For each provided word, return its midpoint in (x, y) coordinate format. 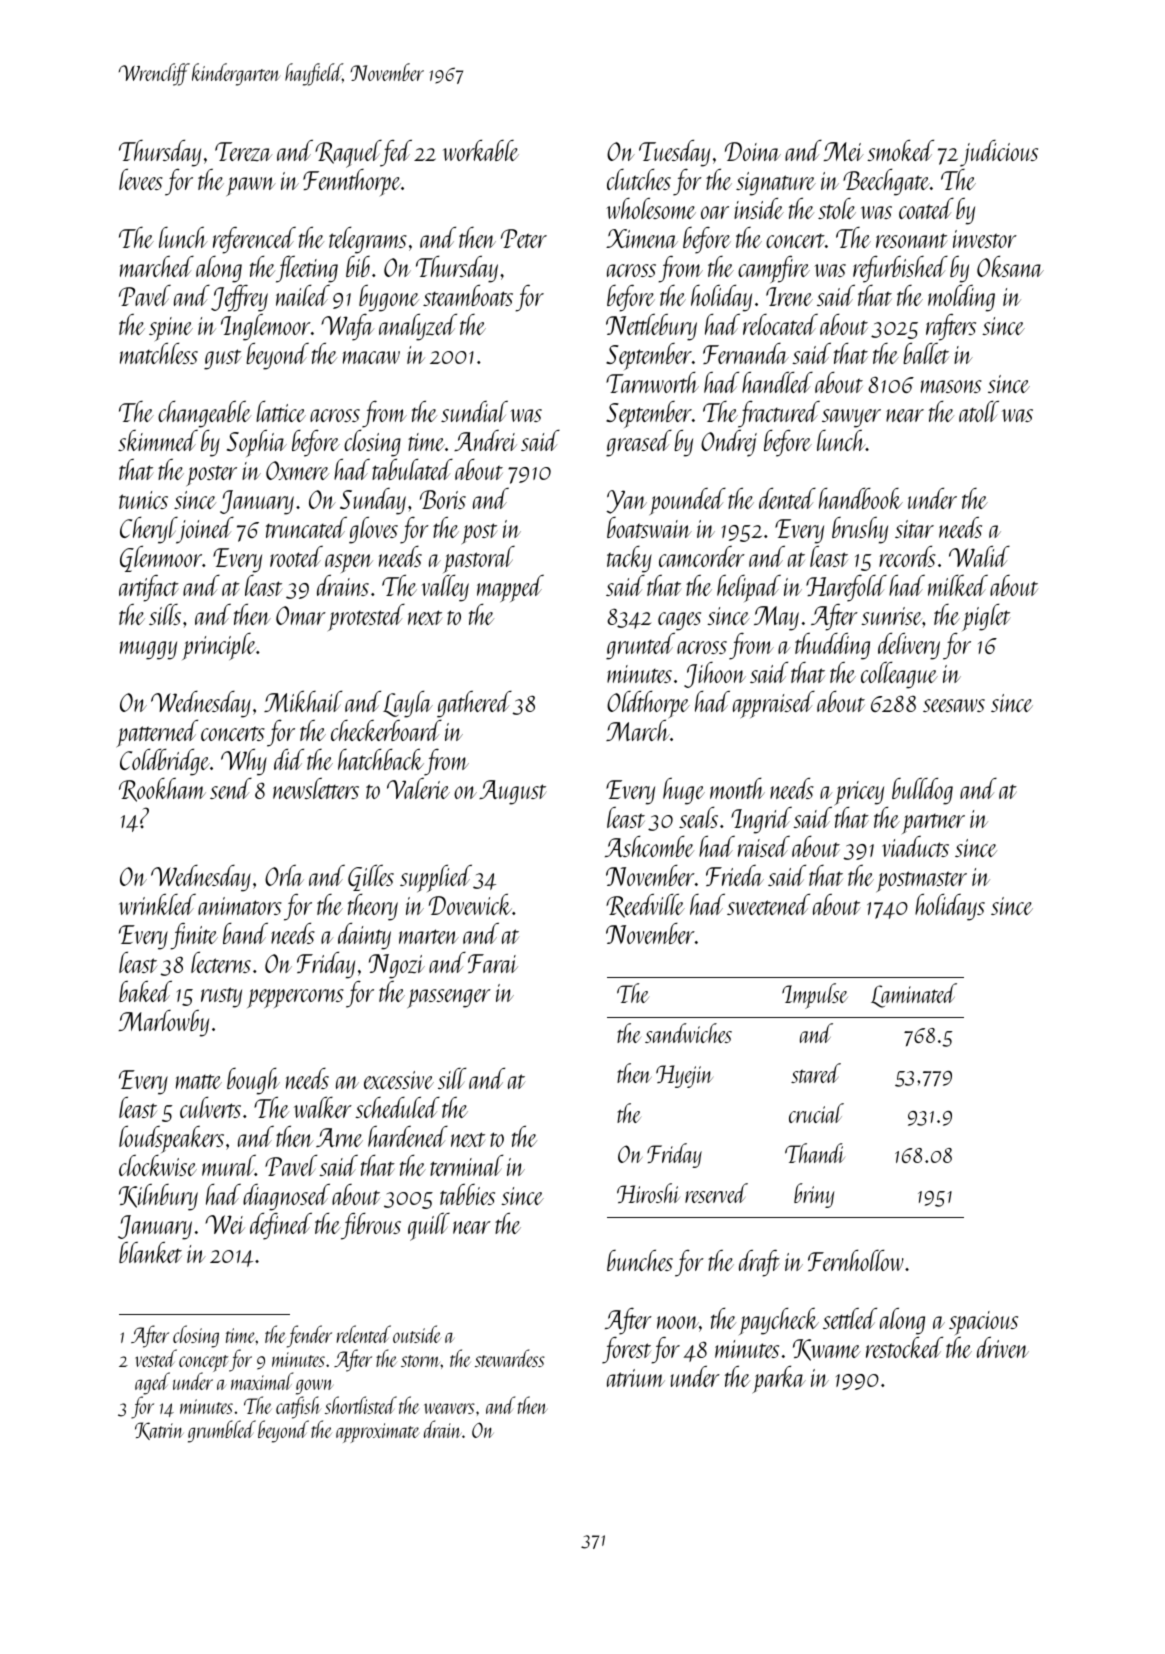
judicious (999, 153)
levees (141, 179)
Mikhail (303, 701)
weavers (449, 1408)
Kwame (827, 1350)
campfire (774, 269)
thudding (832, 646)
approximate (377, 1433)
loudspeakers (171, 1139)
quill (429, 1227)
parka (779, 1379)
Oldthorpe (648, 704)
